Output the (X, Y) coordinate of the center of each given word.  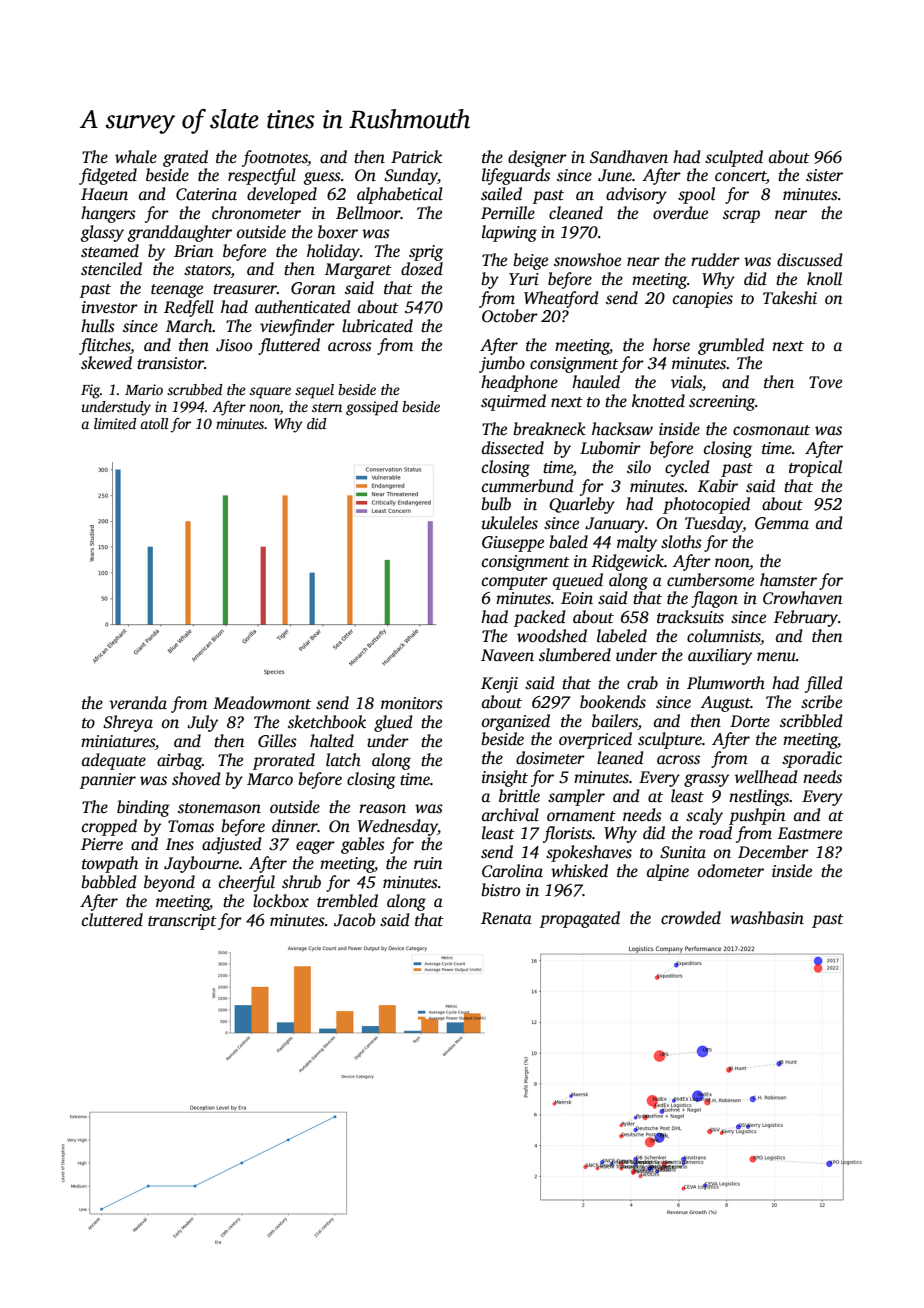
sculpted (734, 158)
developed (282, 195)
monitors (412, 703)
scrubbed (195, 389)
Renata (506, 918)
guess (322, 178)
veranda (138, 702)
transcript (182, 922)
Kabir (718, 486)
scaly (704, 816)
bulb (496, 504)
